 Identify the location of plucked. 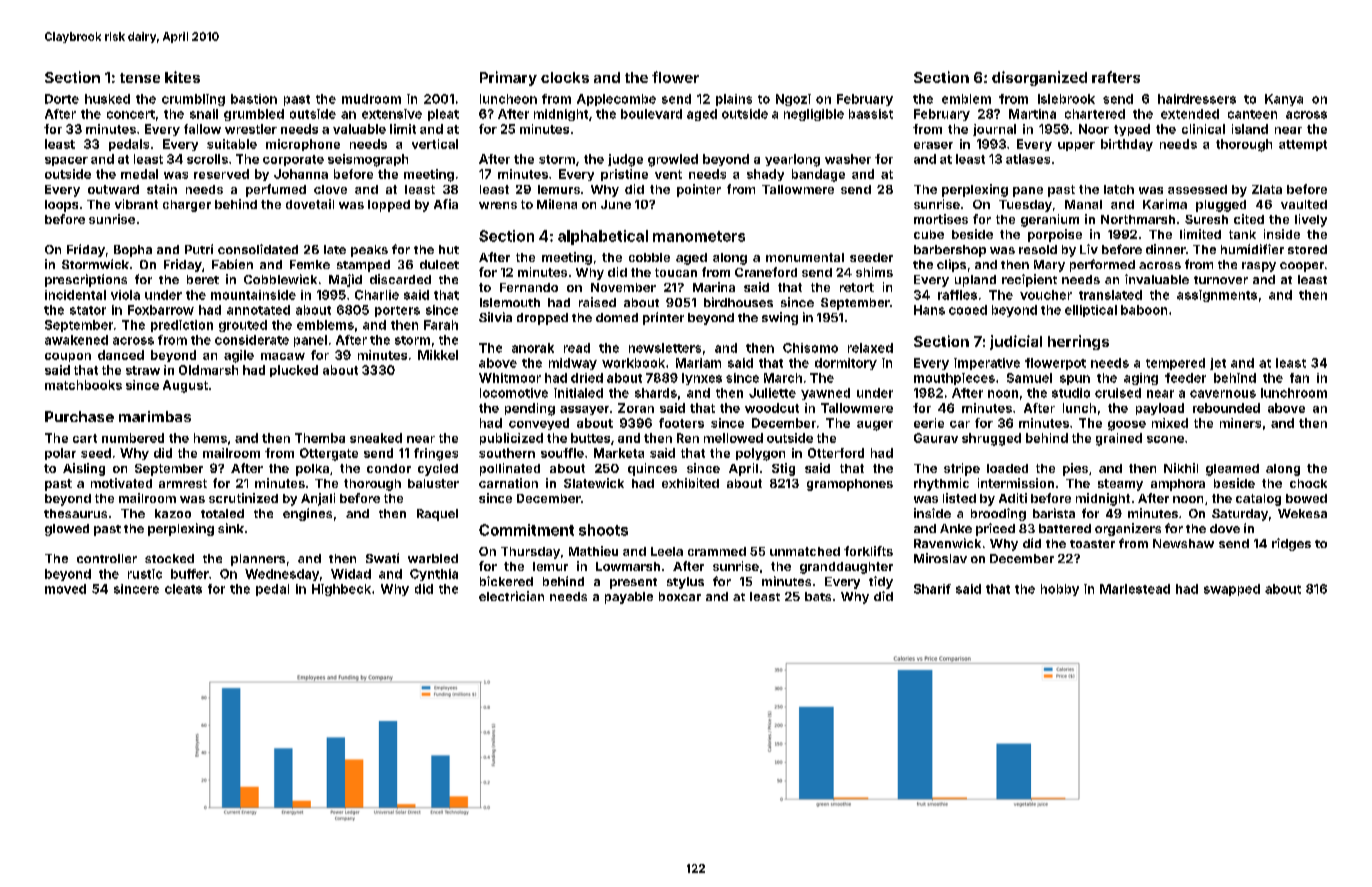
(294, 371).
